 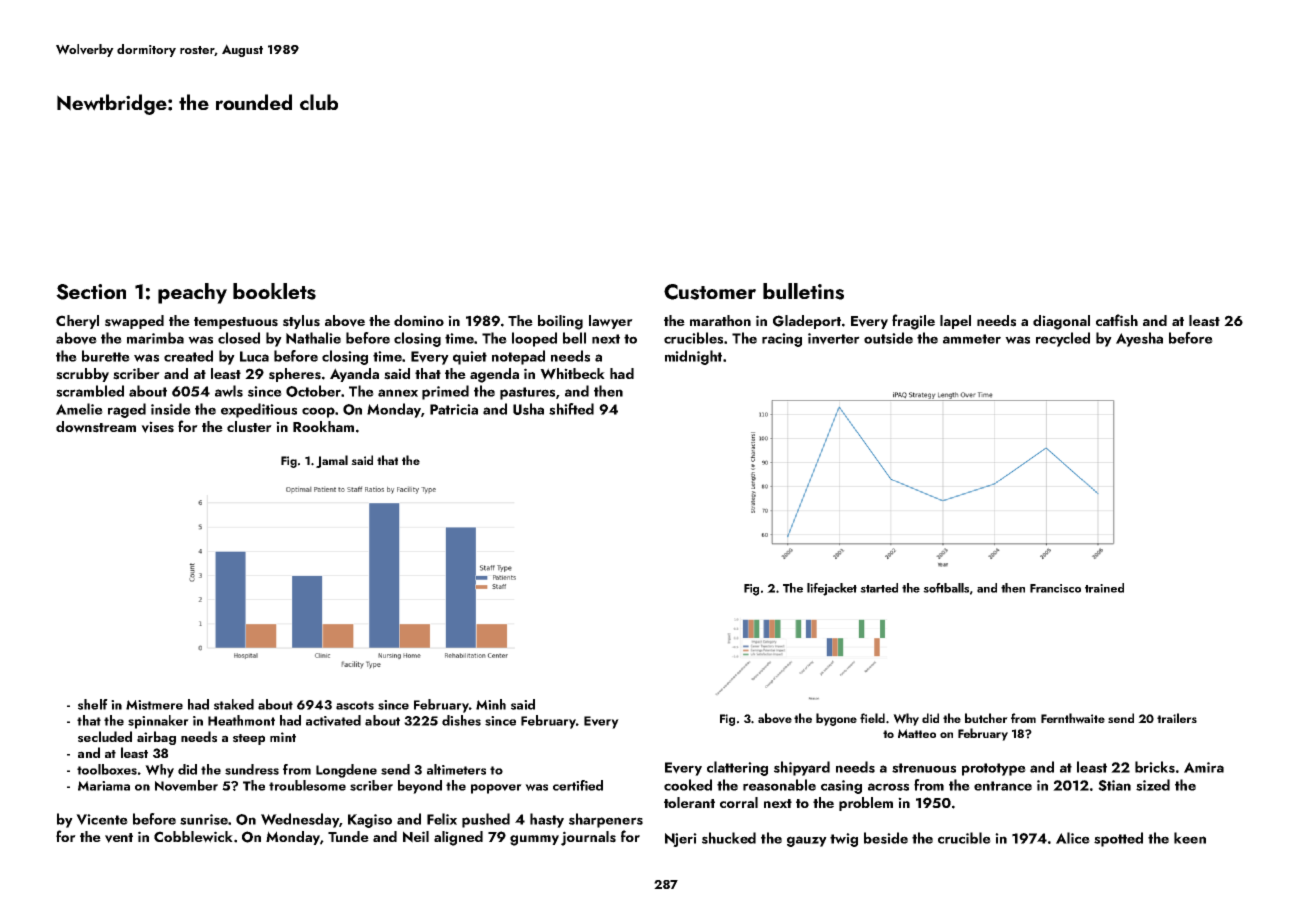 I want to click on Usha, so click(x=528, y=409).
